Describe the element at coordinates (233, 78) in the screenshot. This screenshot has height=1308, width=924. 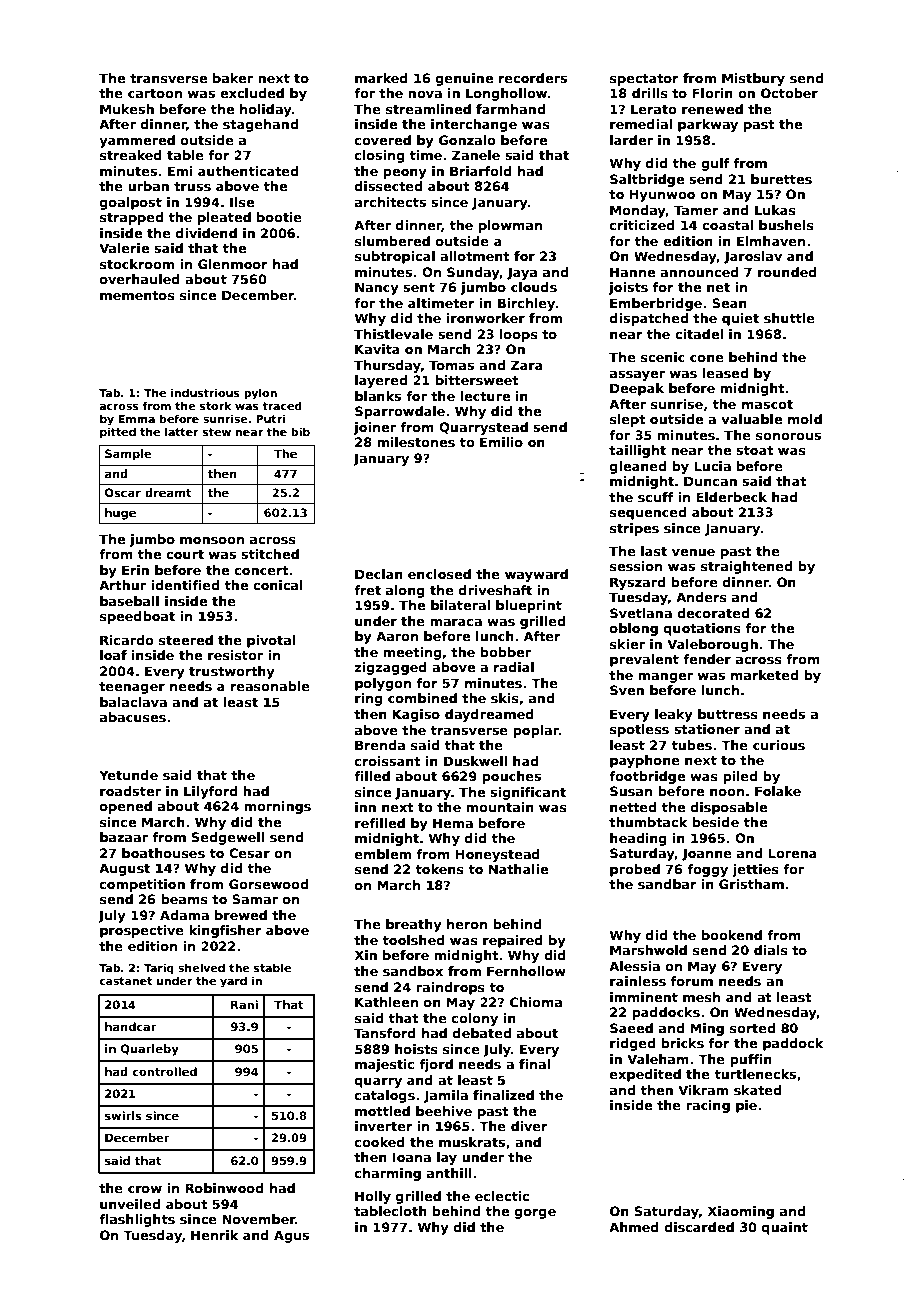
I see `baker` at that location.
